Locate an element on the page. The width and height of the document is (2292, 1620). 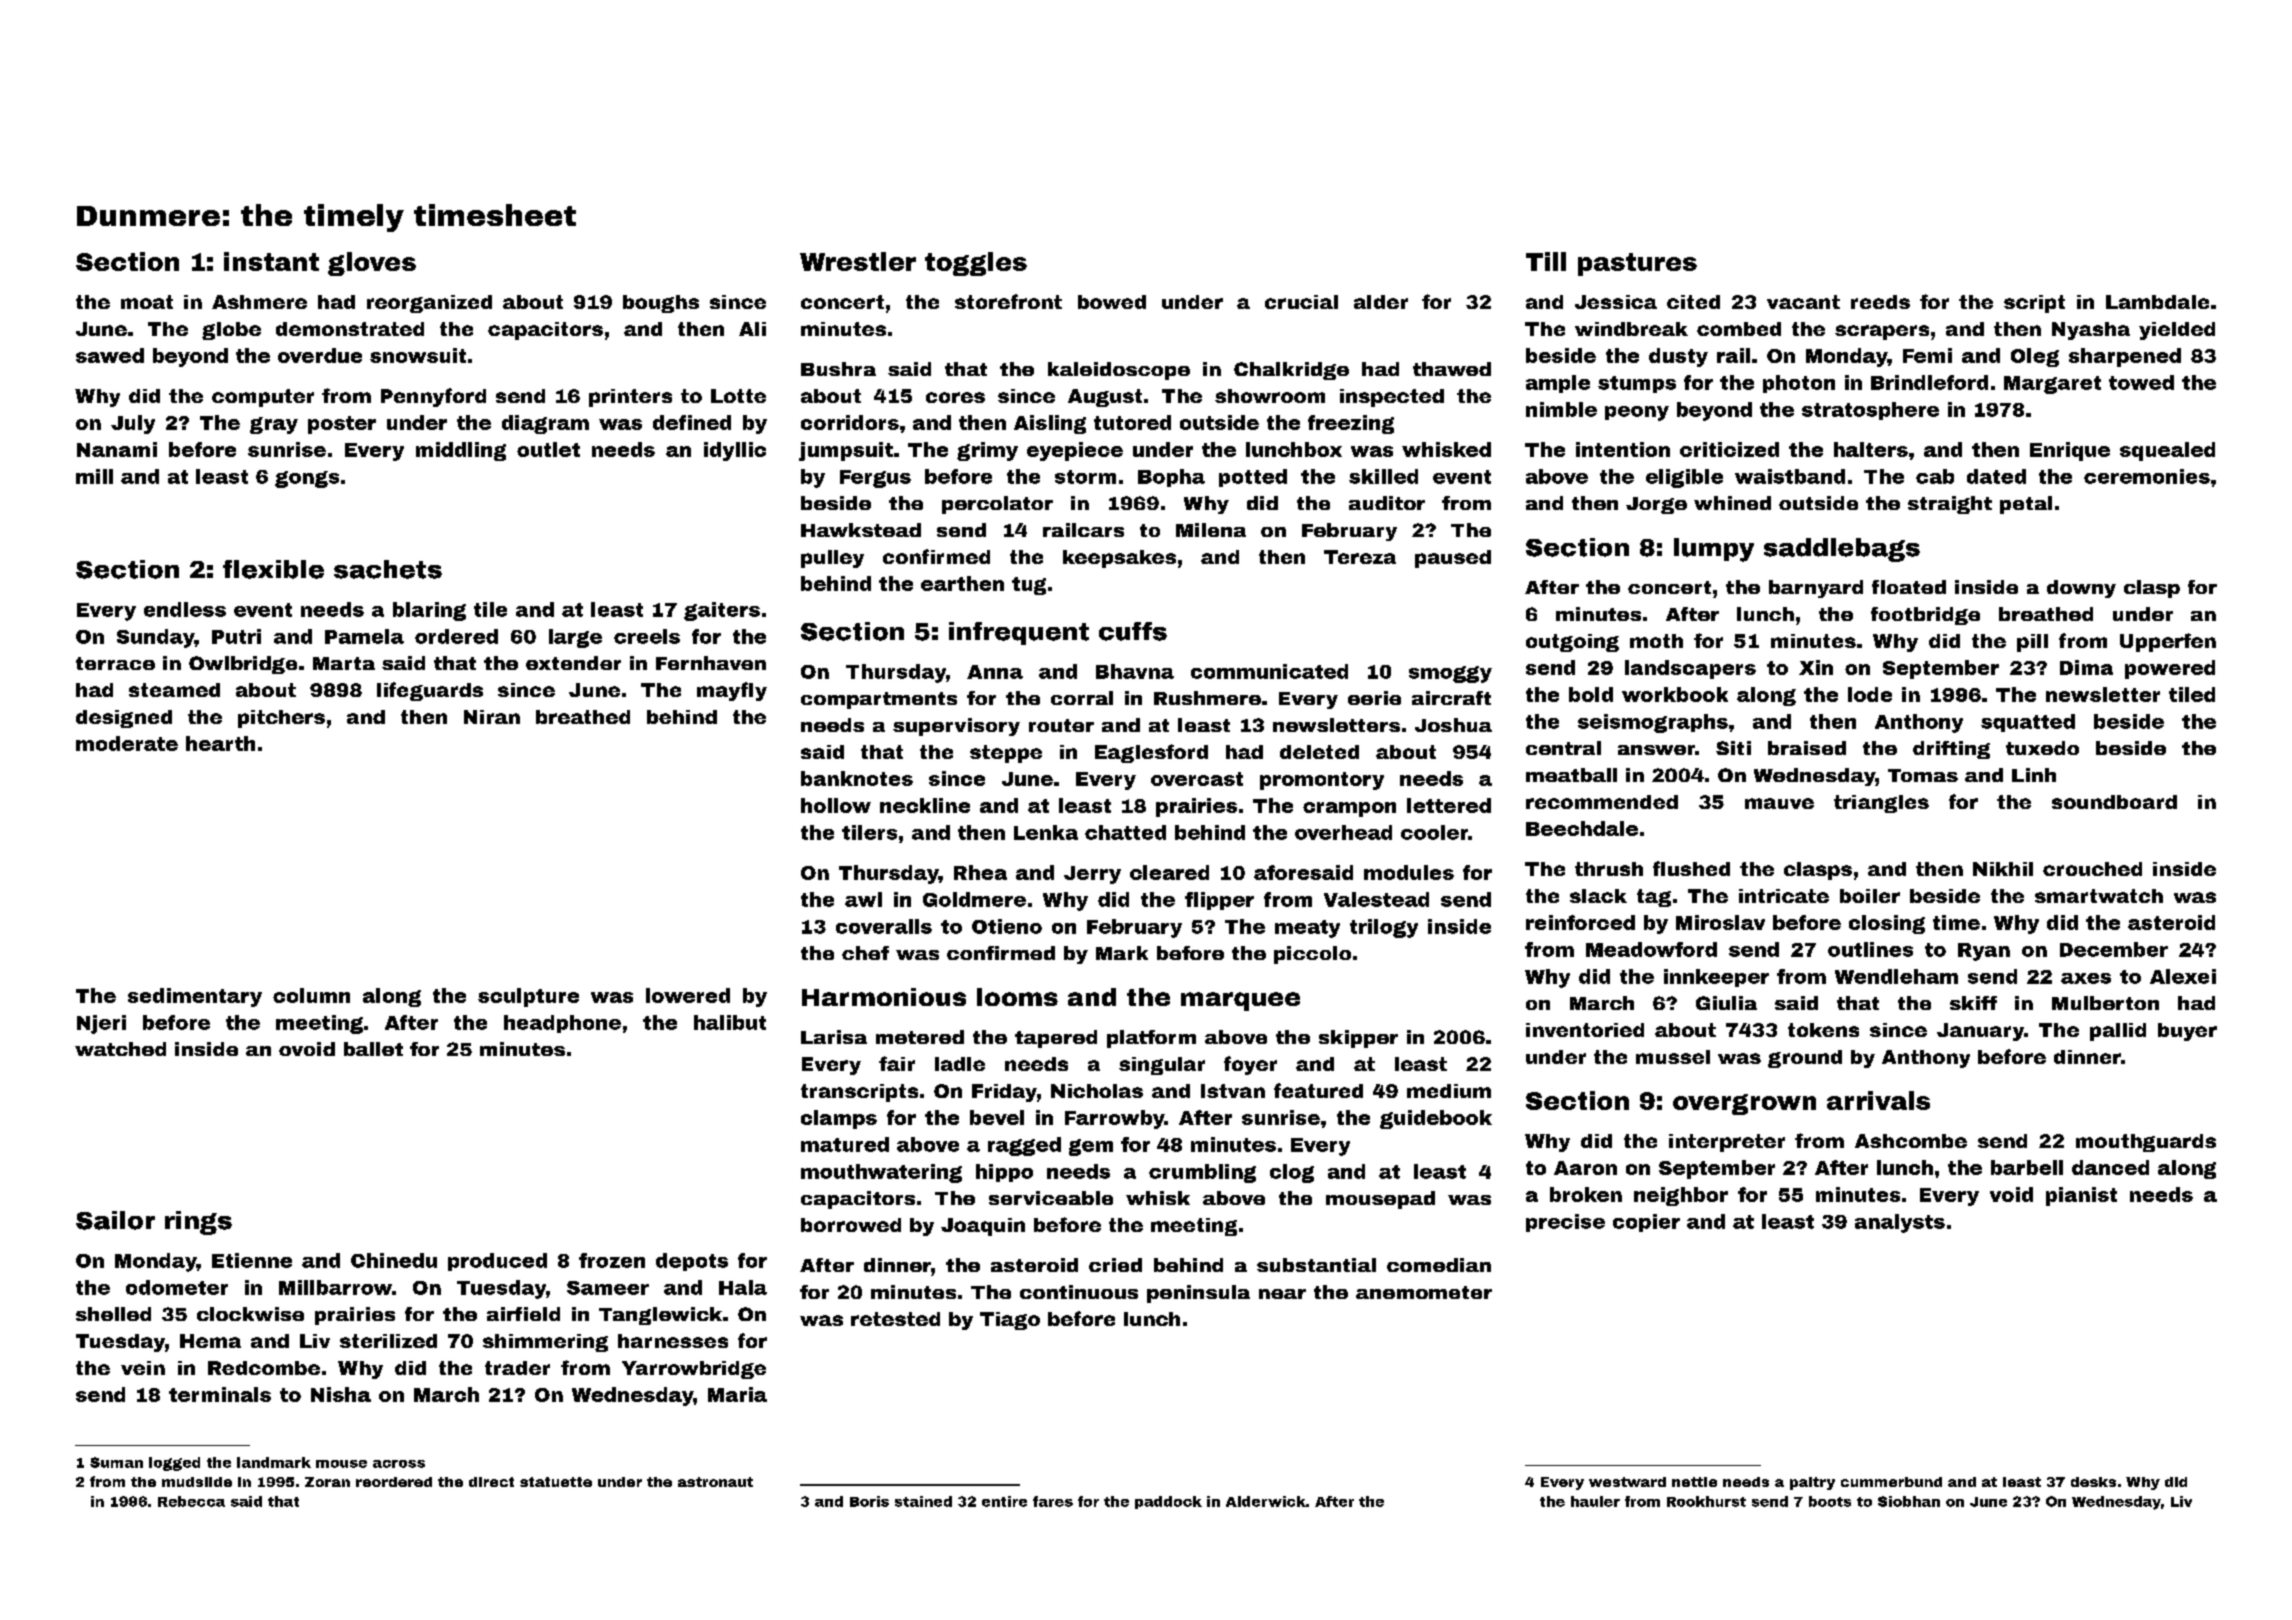
computer is located at coordinates (263, 398).
